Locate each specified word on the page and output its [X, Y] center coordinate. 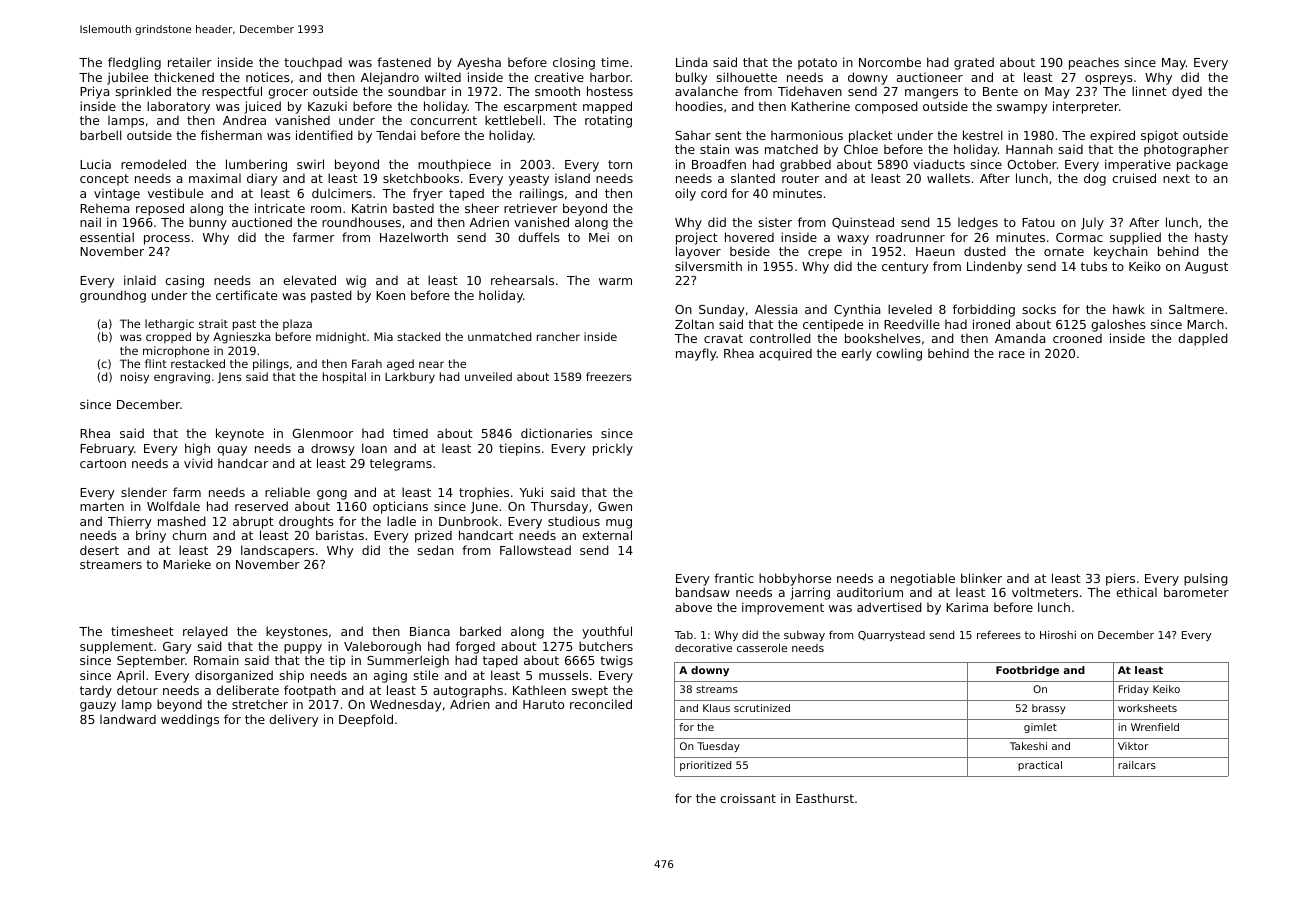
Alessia [776, 309]
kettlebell [513, 120]
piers [1120, 579]
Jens [230, 378]
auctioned [262, 222]
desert [99, 550]
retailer [190, 62]
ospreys [1109, 80]
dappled [1203, 339]
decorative [703, 648]
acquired [785, 354]
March [1205, 324]
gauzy [98, 707]
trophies [484, 493]
